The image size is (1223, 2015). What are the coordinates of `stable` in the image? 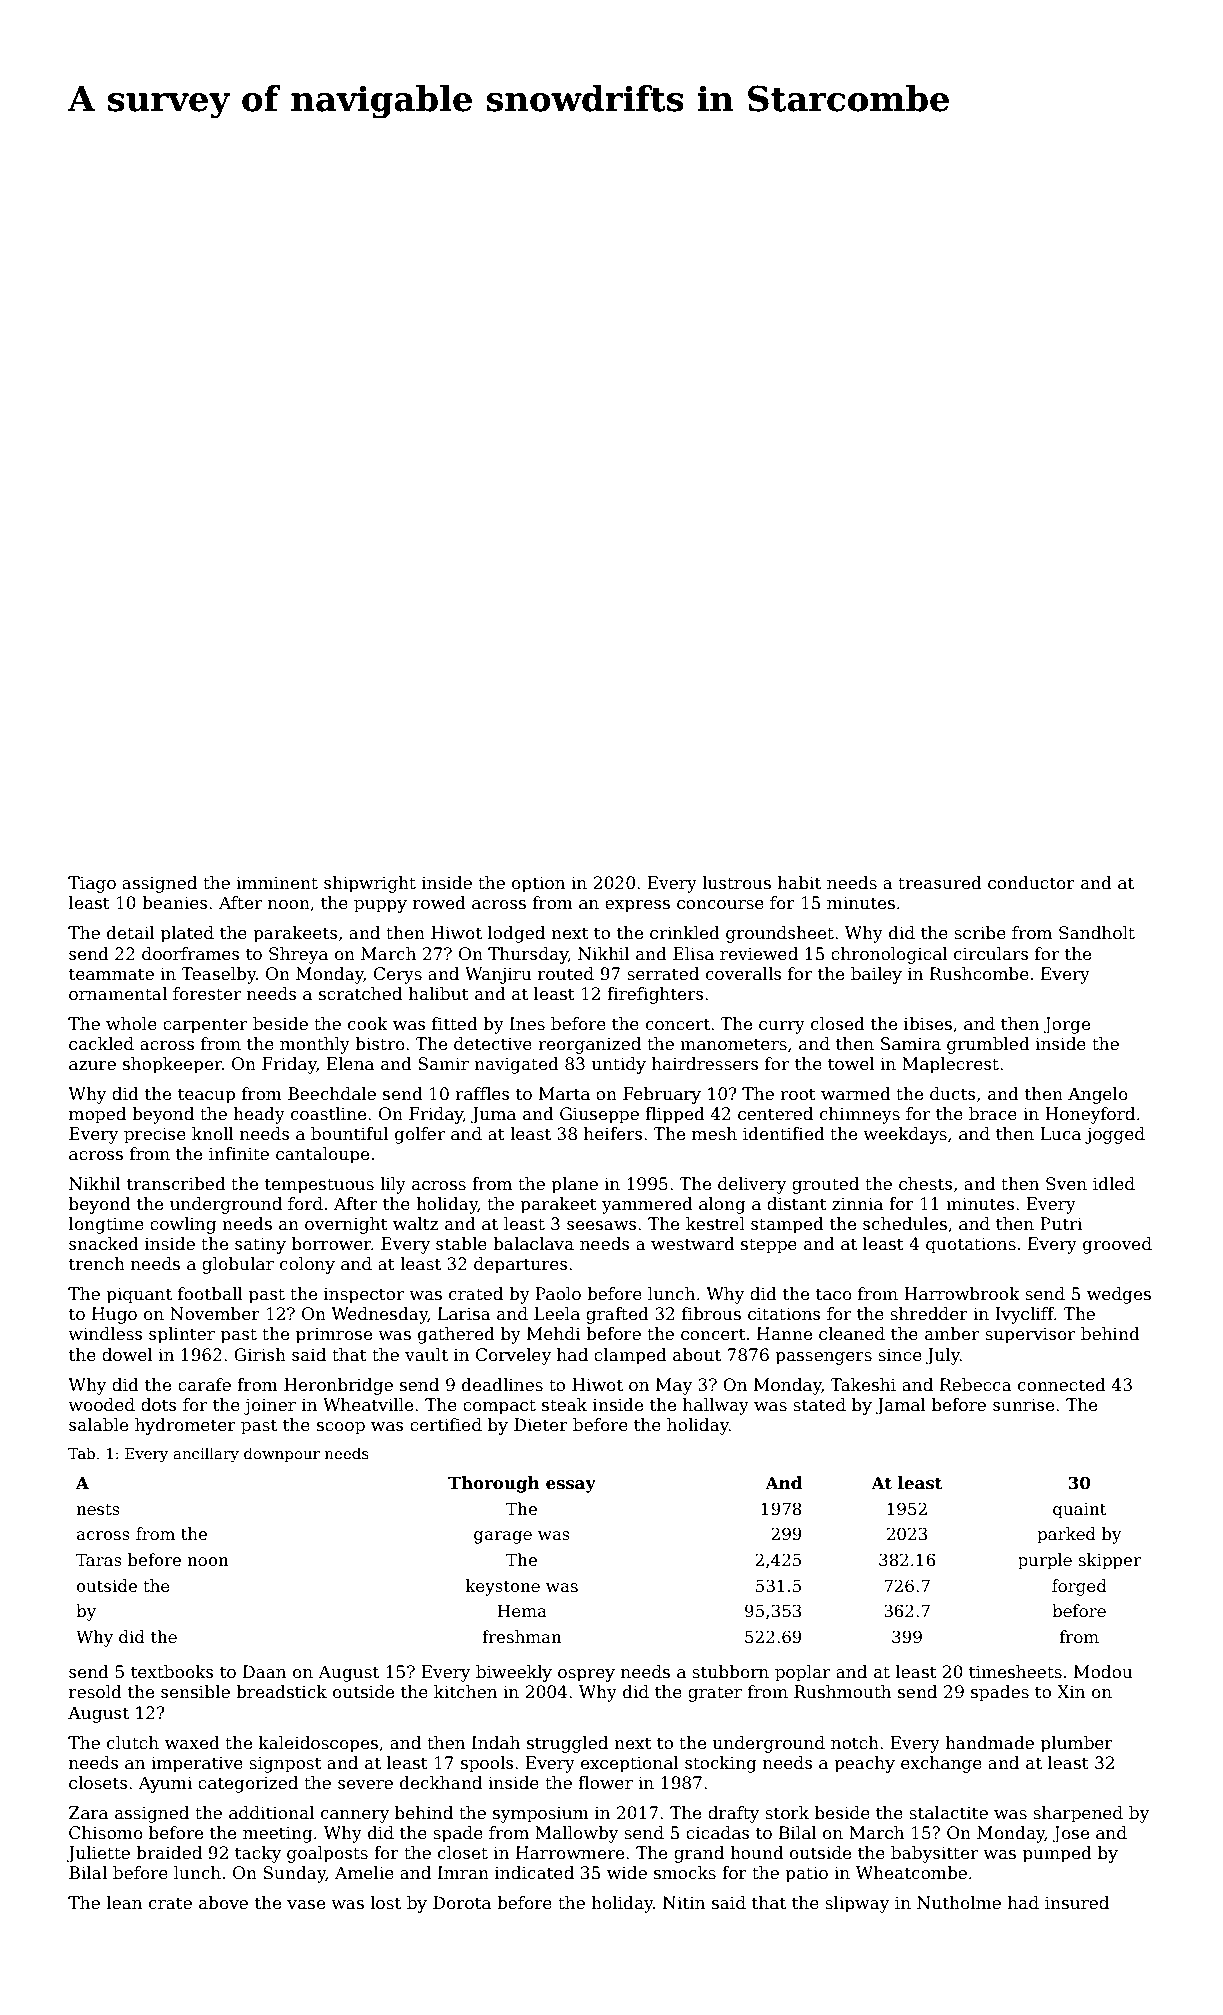 It's located at (461, 1244).
